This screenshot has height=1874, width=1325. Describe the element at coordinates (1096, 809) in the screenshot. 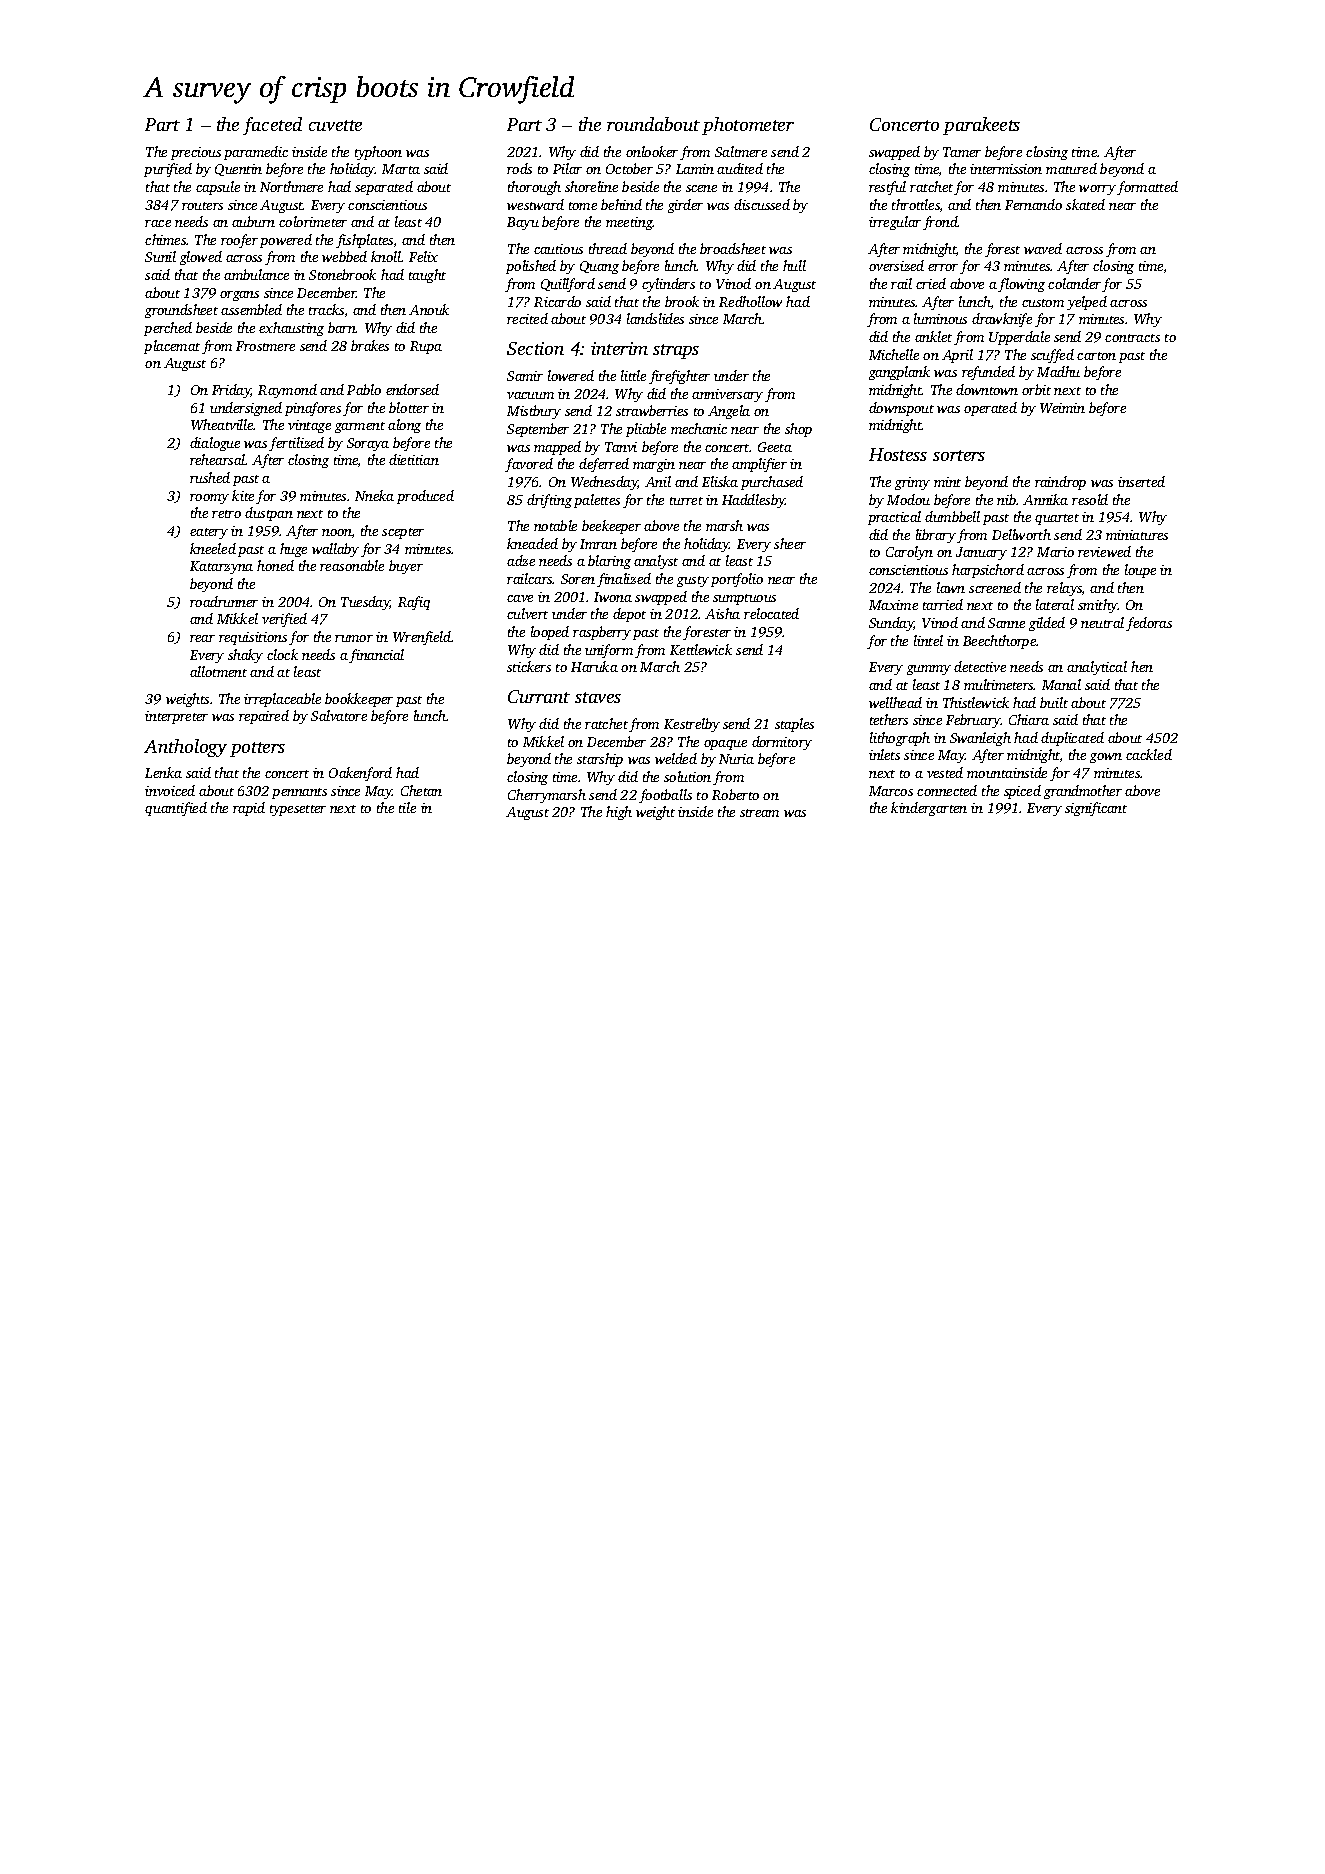

I see `significant` at that location.
